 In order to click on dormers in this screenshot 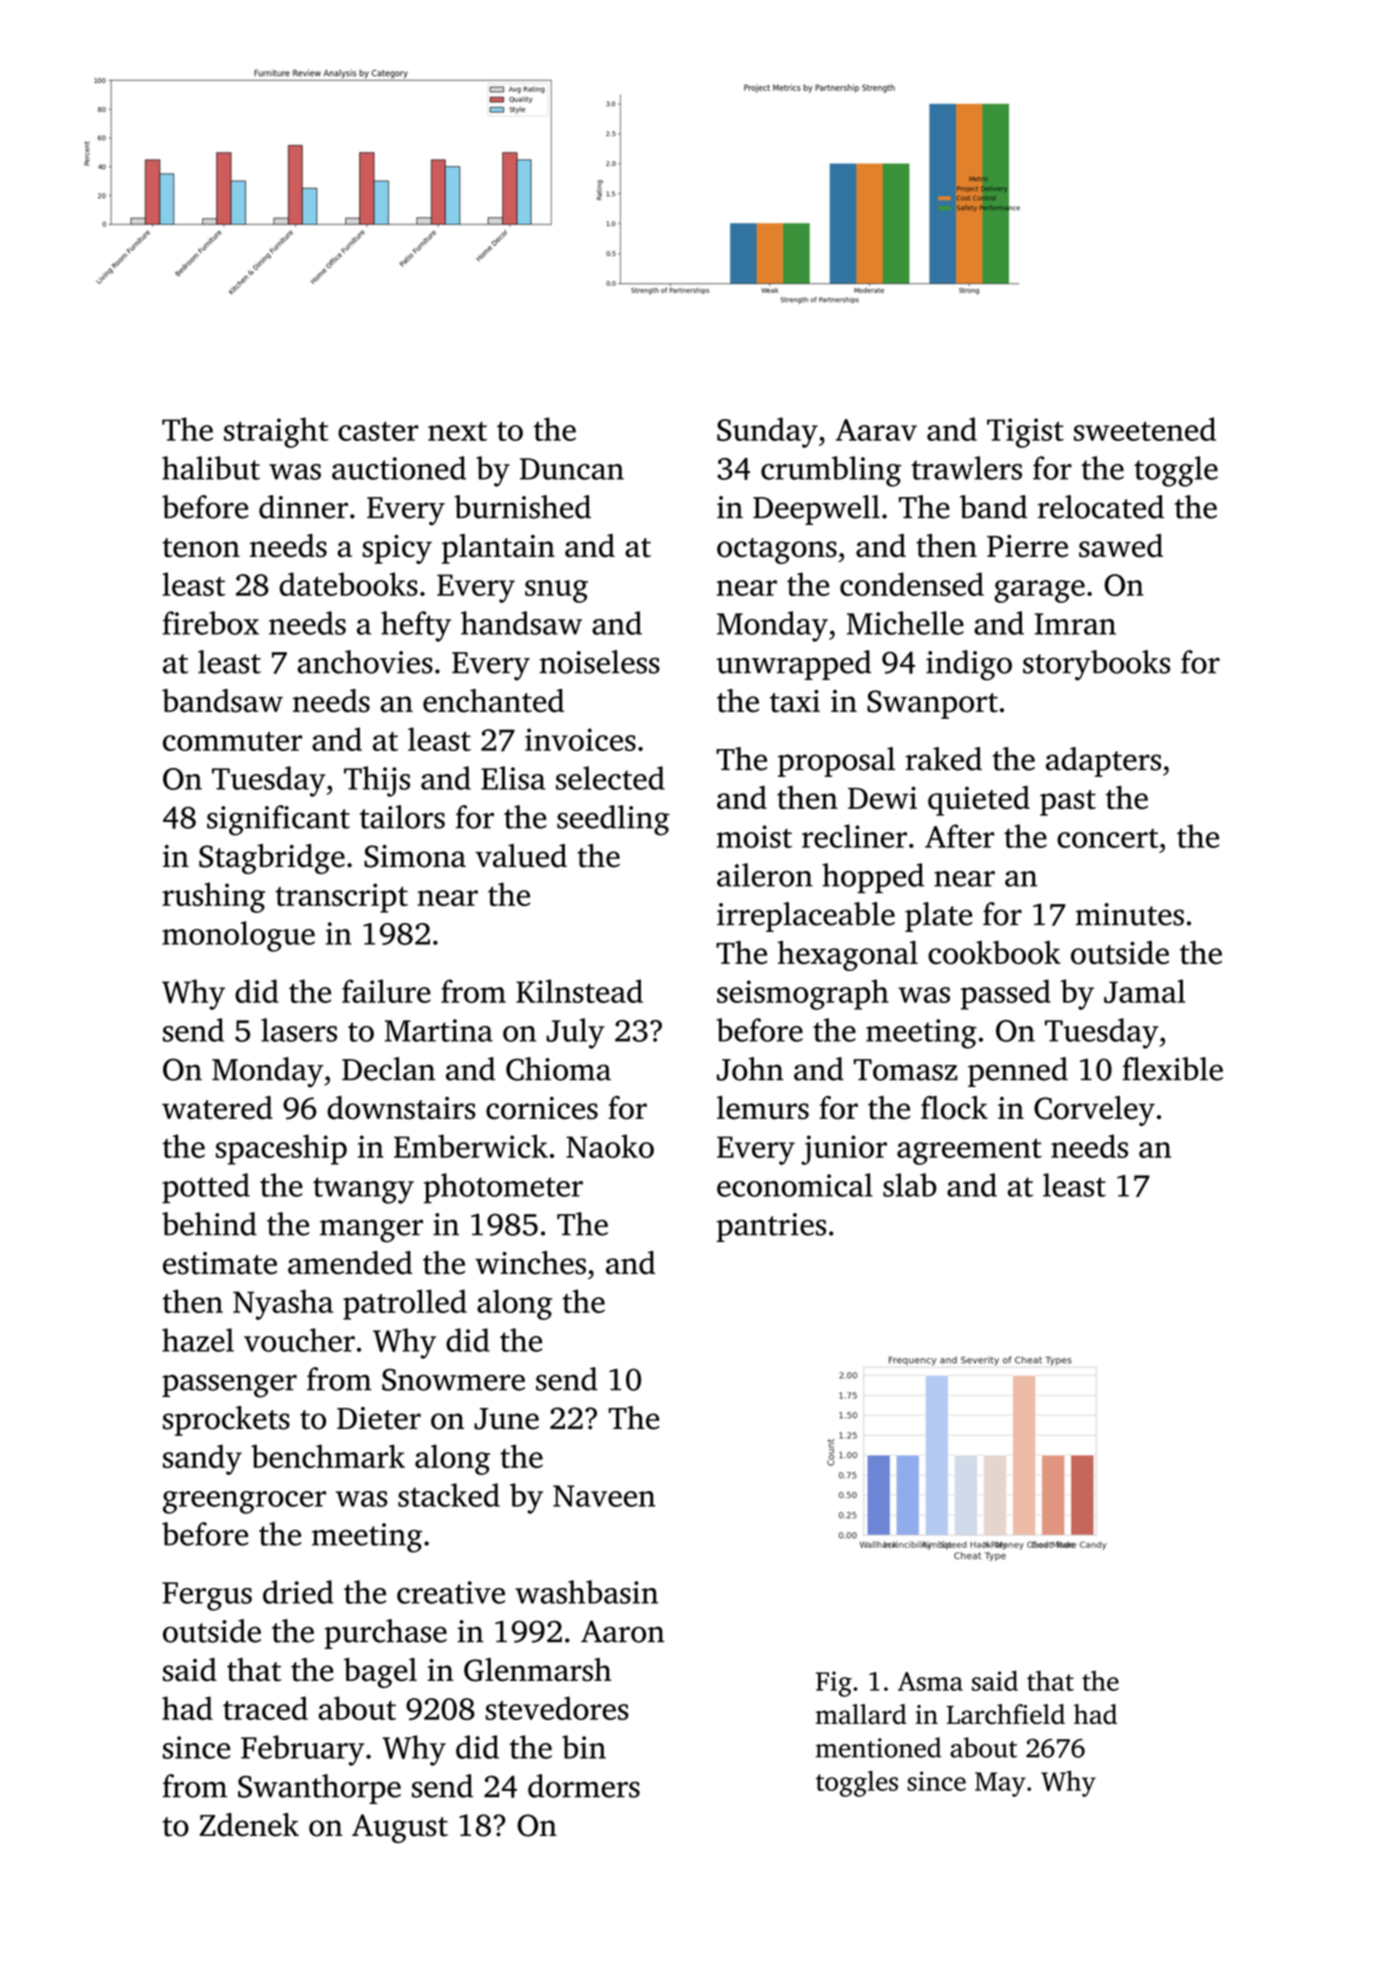, I will do `click(584, 1786)`.
